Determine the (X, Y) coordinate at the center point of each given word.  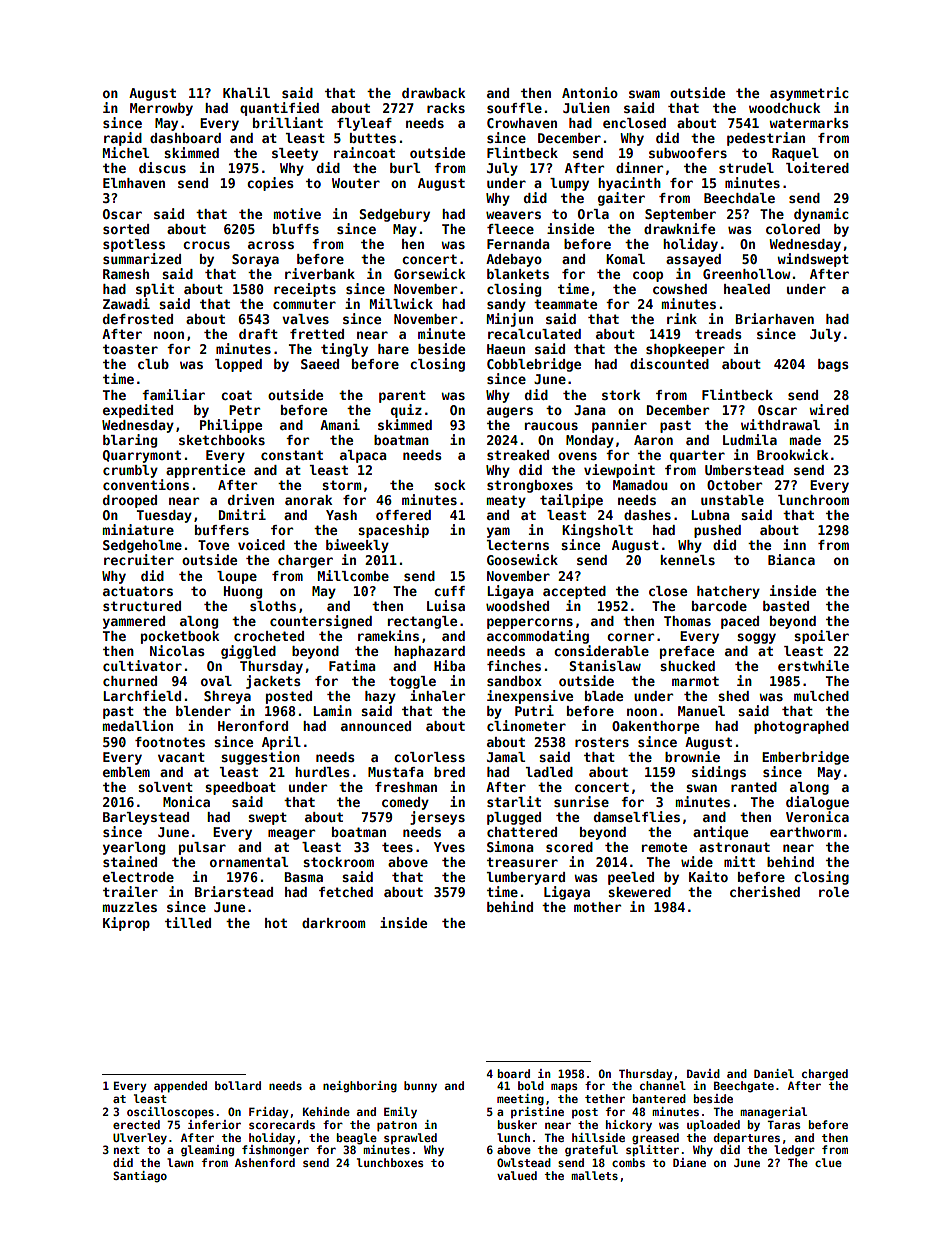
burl (405, 168)
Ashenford (265, 1162)
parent (402, 396)
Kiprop (126, 924)
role (834, 892)
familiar (173, 394)
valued (517, 1175)
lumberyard (526, 878)
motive (297, 213)
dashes (647, 515)
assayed (693, 260)
